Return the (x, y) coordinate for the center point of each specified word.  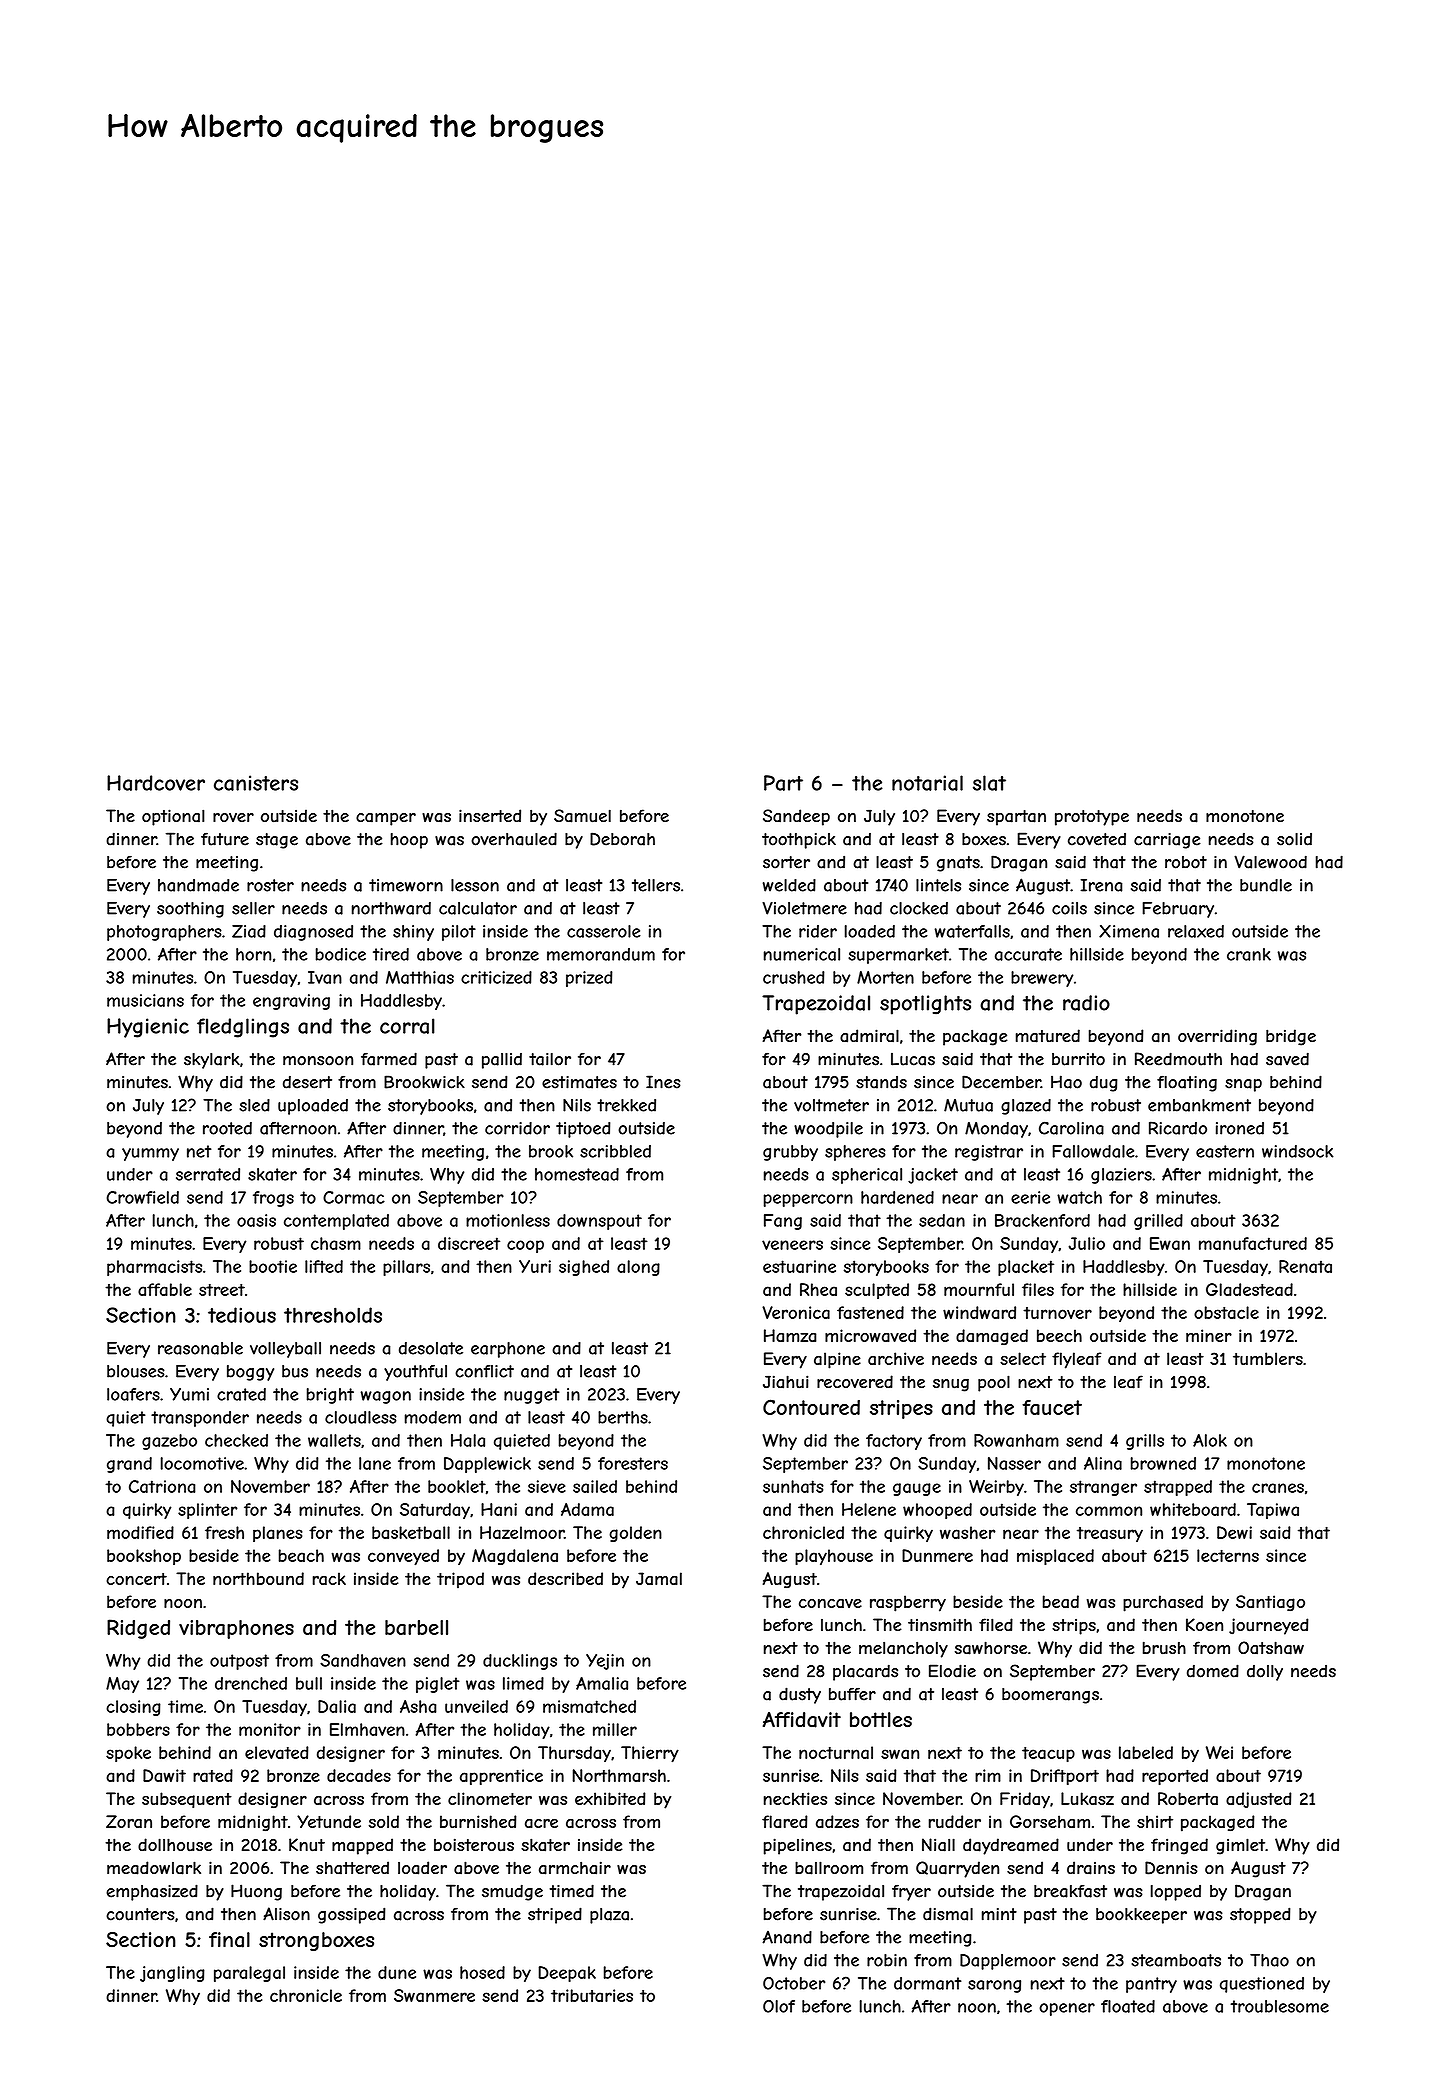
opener (1067, 2009)
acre (541, 1824)
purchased (1163, 1603)
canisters (256, 783)
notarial (927, 783)
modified (140, 1532)
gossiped (352, 1915)
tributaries (592, 1995)
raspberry (908, 1603)
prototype (1092, 818)
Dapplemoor (1008, 1962)
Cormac (354, 1197)
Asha (418, 1706)
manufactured (1253, 1243)
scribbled (615, 1151)
